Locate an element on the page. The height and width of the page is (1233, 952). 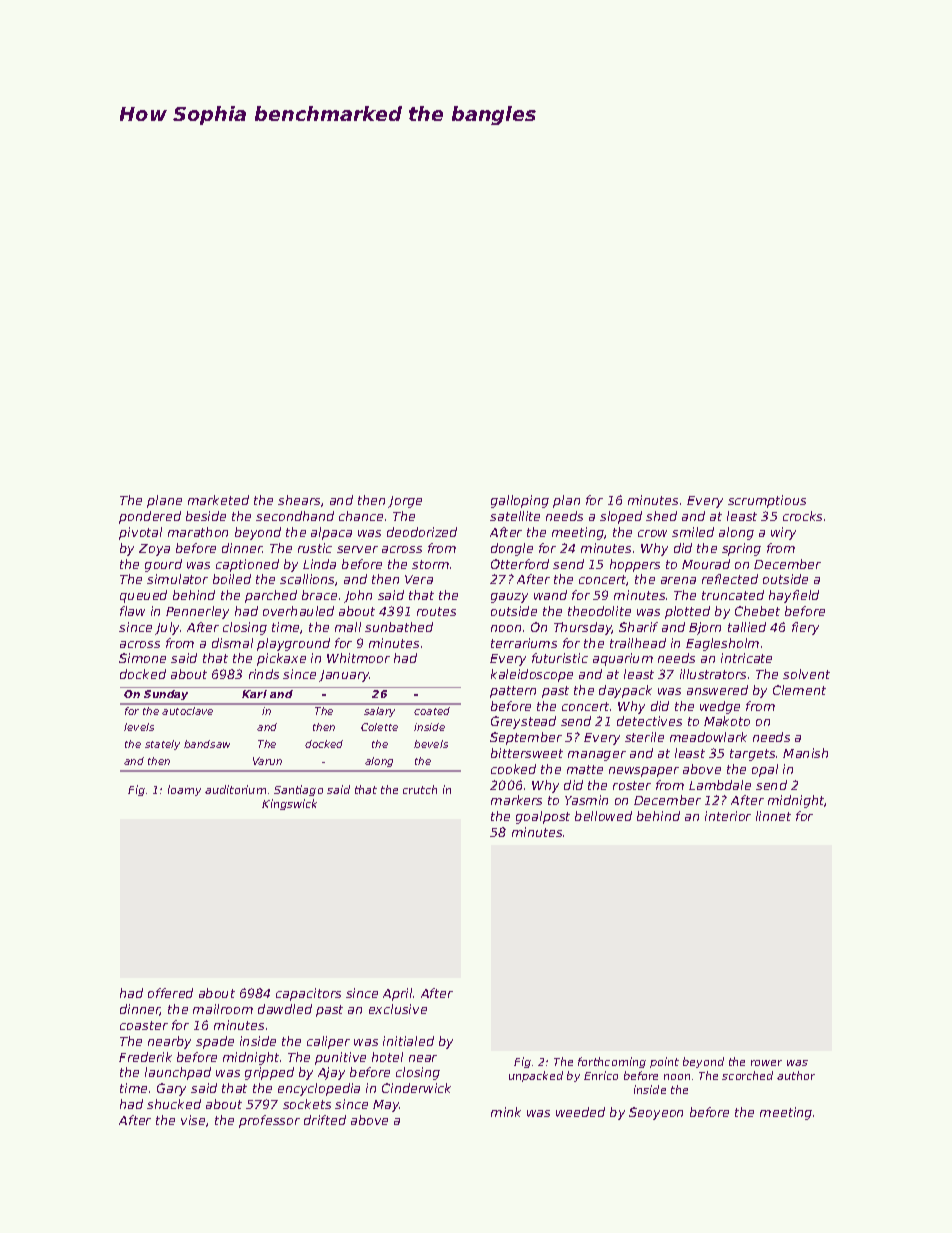
author is located at coordinates (796, 1075).
